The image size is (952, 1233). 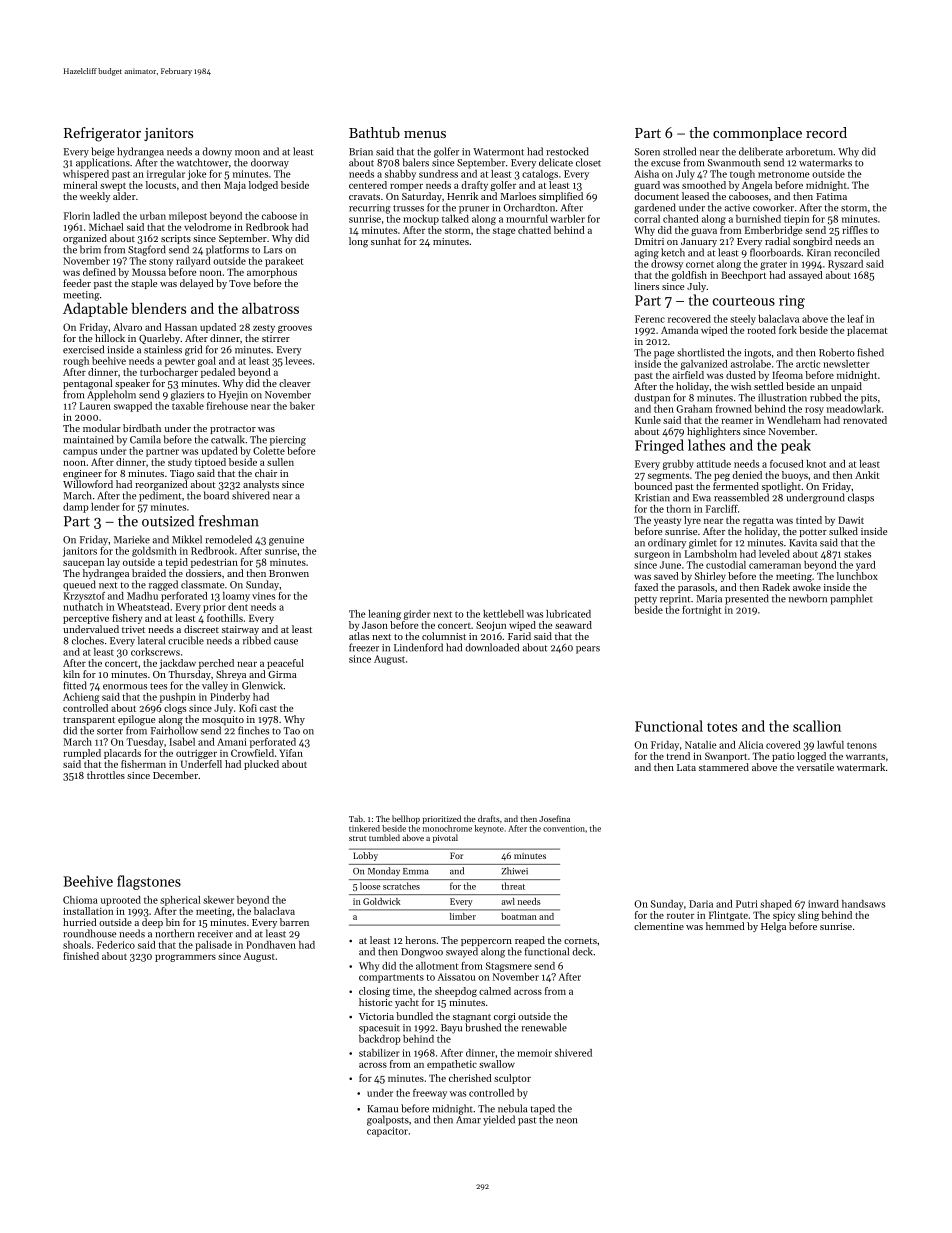 What do you see at coordinates (701, 611) in the image?
I see `fortnight` at bounding box center [701, 611].
